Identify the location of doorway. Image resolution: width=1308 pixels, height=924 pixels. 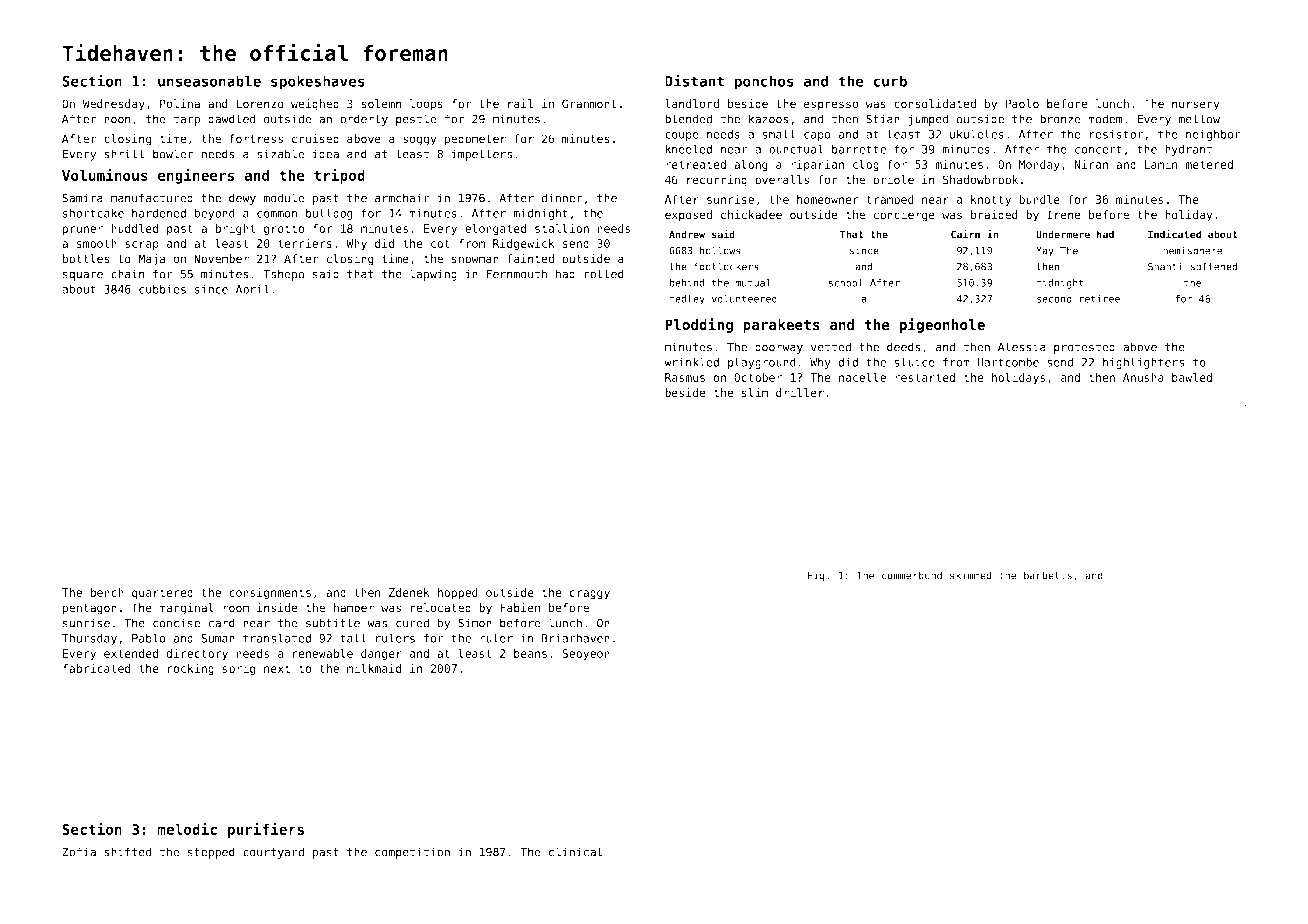
(779, 348).
